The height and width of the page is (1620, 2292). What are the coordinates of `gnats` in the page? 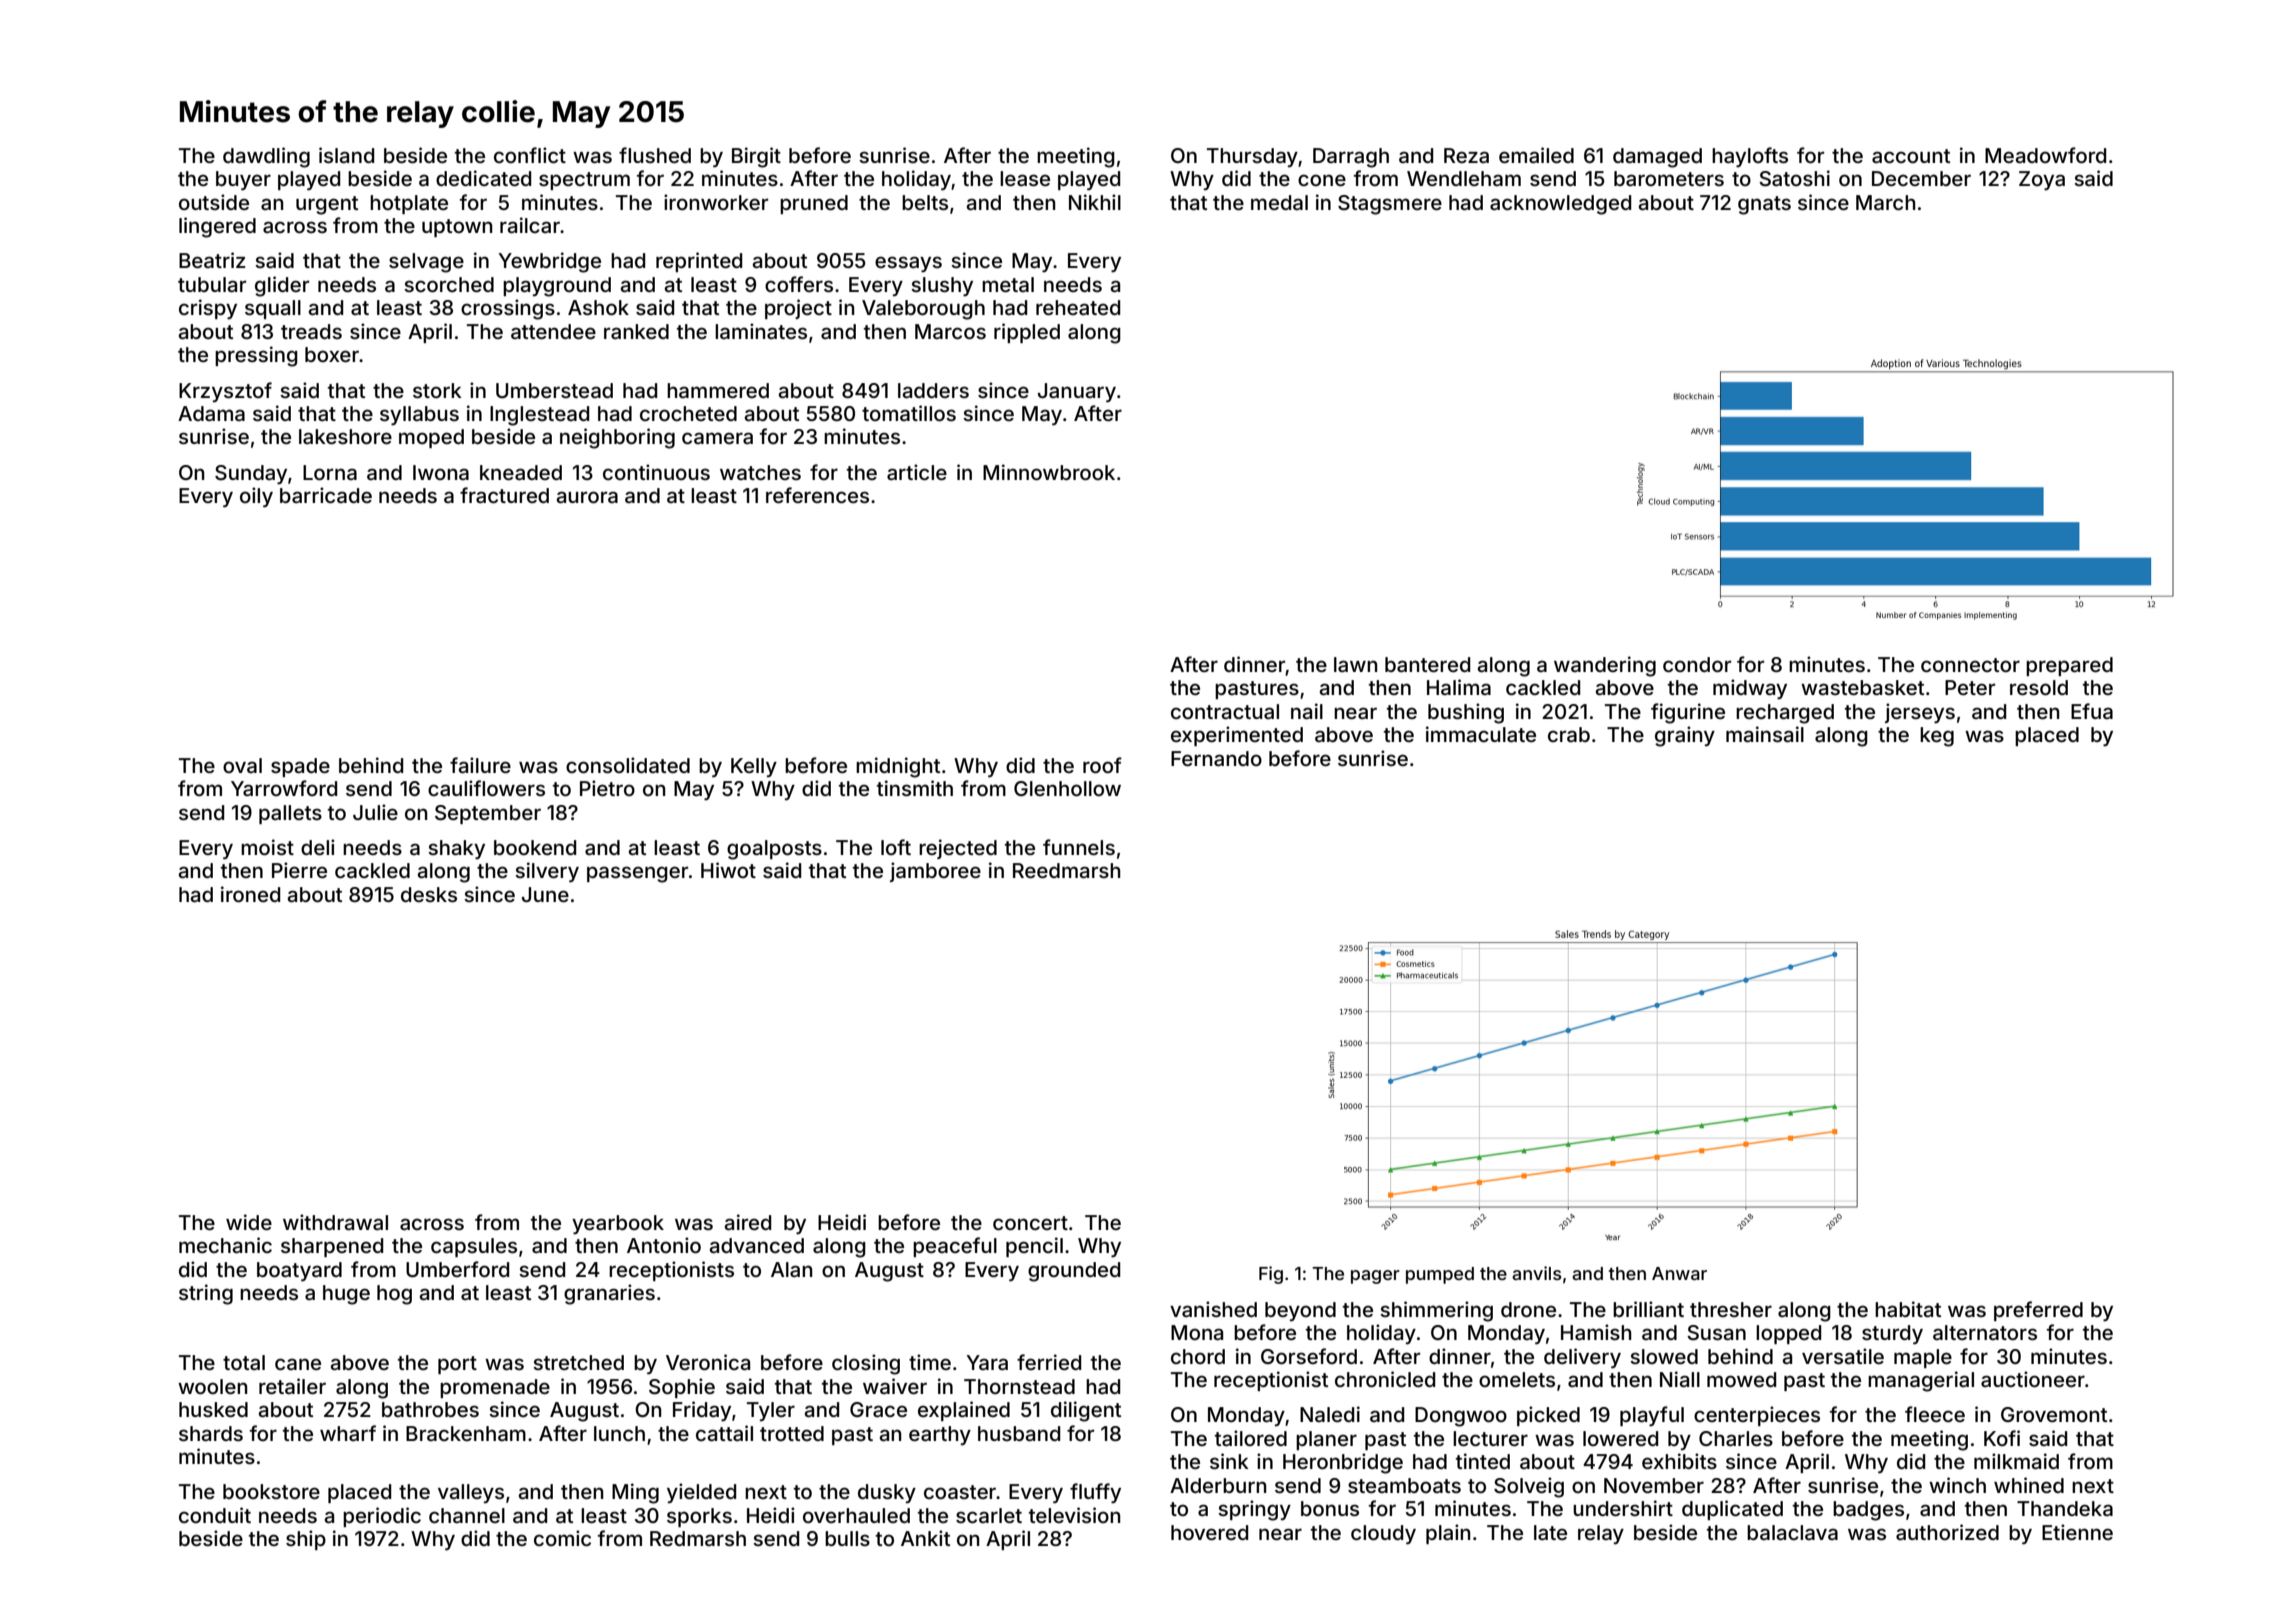 It's located at (1764, 205).
